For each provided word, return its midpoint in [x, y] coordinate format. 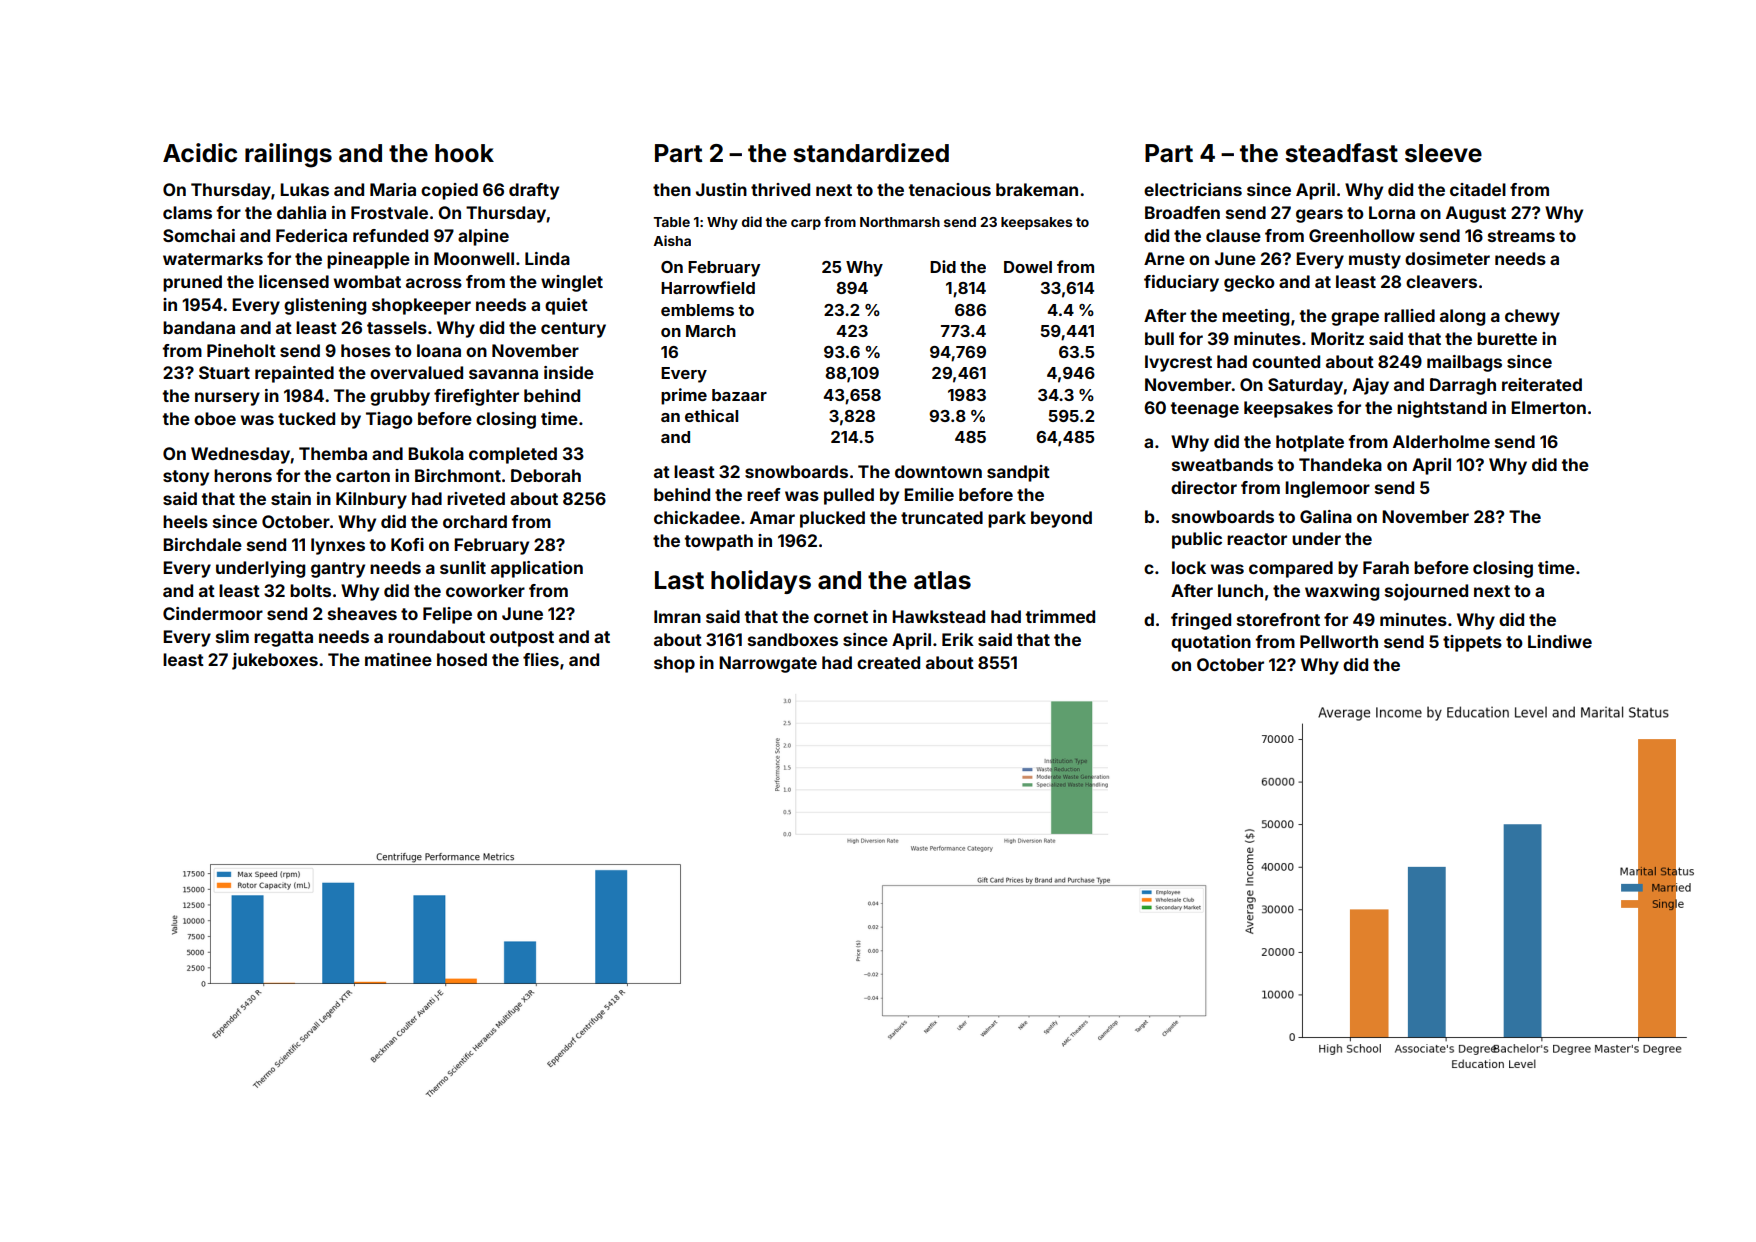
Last [679, 580]
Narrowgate [768, 664]
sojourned [1426, 592]
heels [185, 521]
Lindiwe [1560, 641]
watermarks [213, 258]
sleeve [1443, 153]
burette [1507, 338]
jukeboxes [275, 661]
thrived [780, 189]
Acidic [200, 153]
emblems [697, 310]
